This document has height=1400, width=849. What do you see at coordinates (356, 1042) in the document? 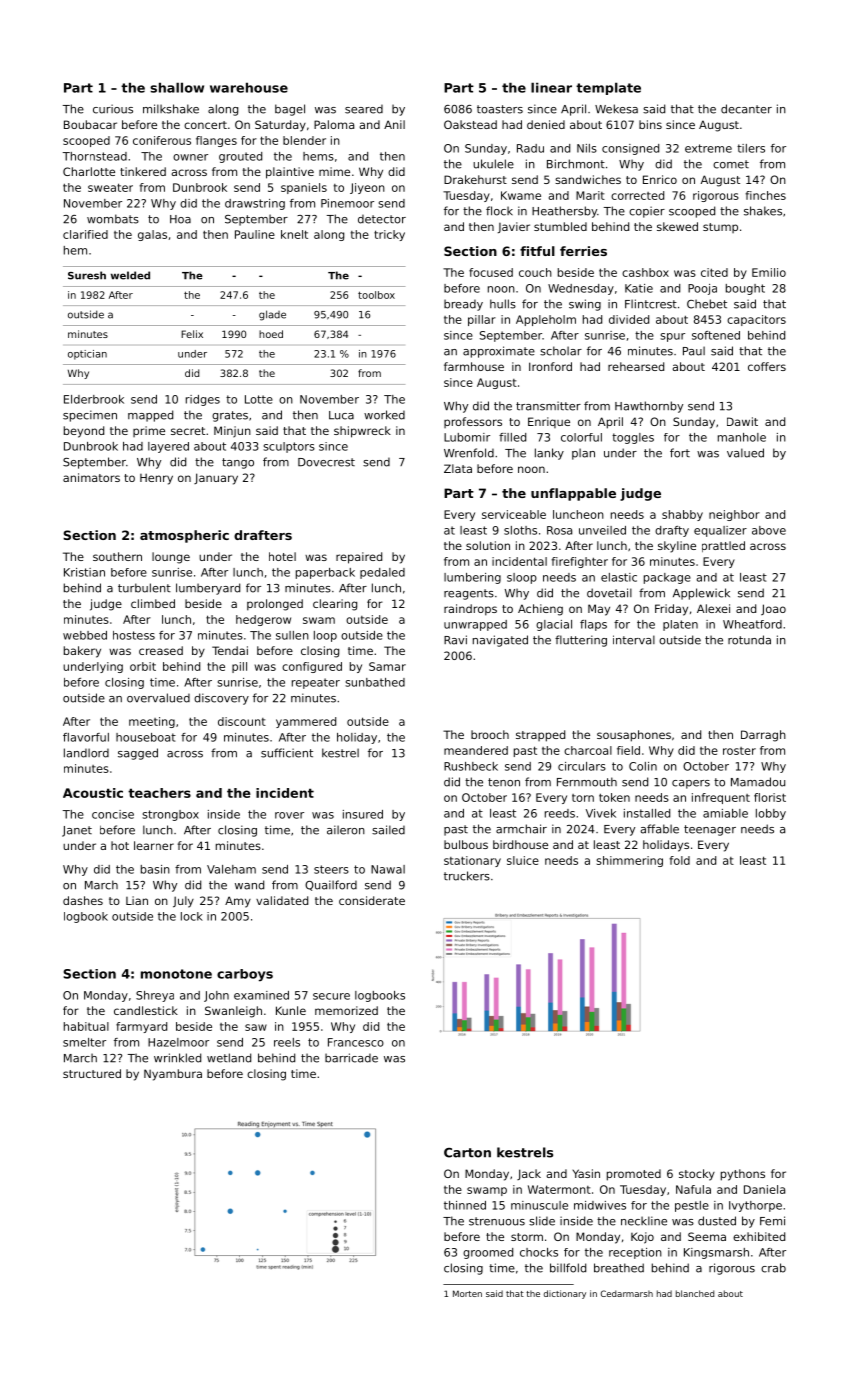
I see `Francesco` at bounding box center [356, 1042].
